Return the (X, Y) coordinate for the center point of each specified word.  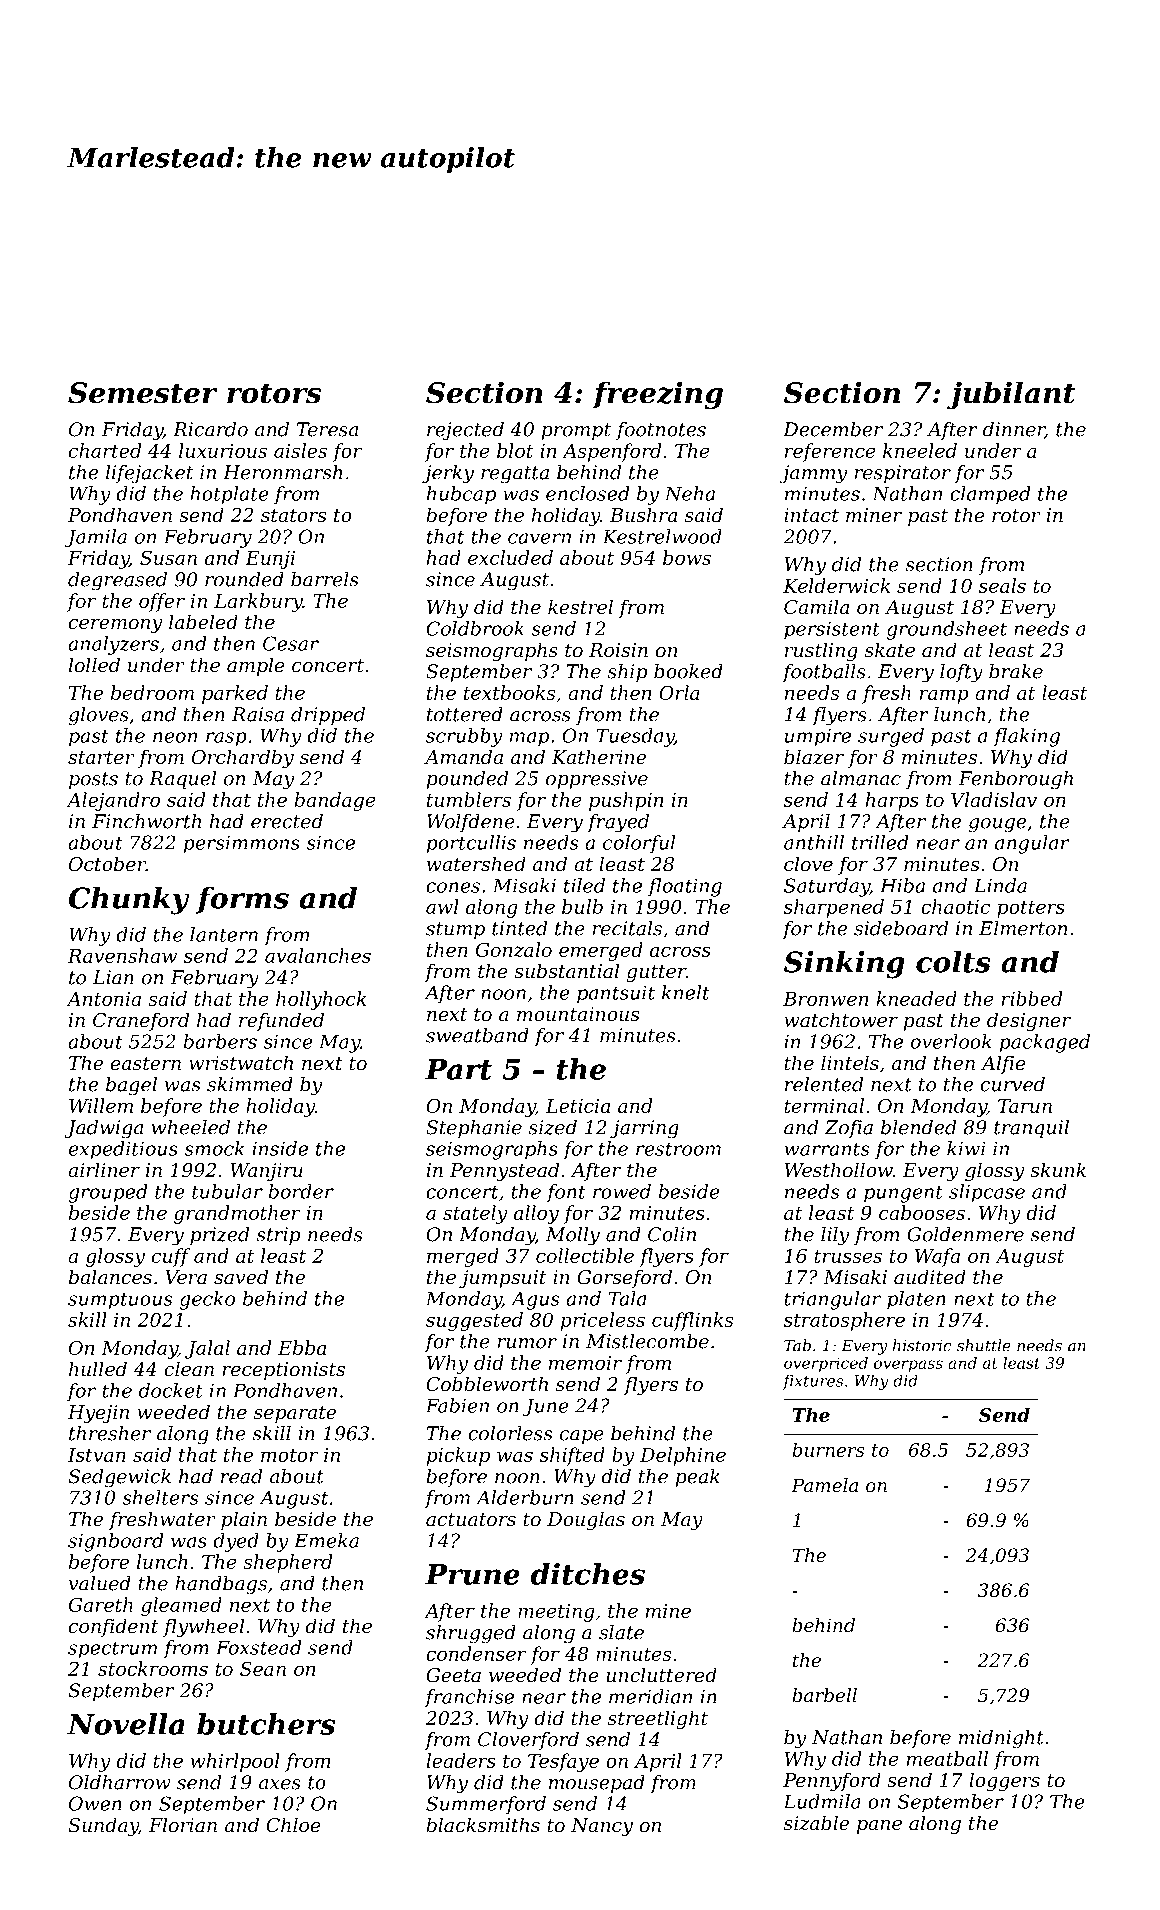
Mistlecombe (647, 1341)
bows (687, 557)
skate (890, 650)
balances (110, 1277)
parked (235, 694)
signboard (116, 1542)
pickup (458, 1456)
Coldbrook (475, 628)
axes (280, 1784)
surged (891, 737)
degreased (117, 581)
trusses (848, 1256)
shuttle (984, 1345)
